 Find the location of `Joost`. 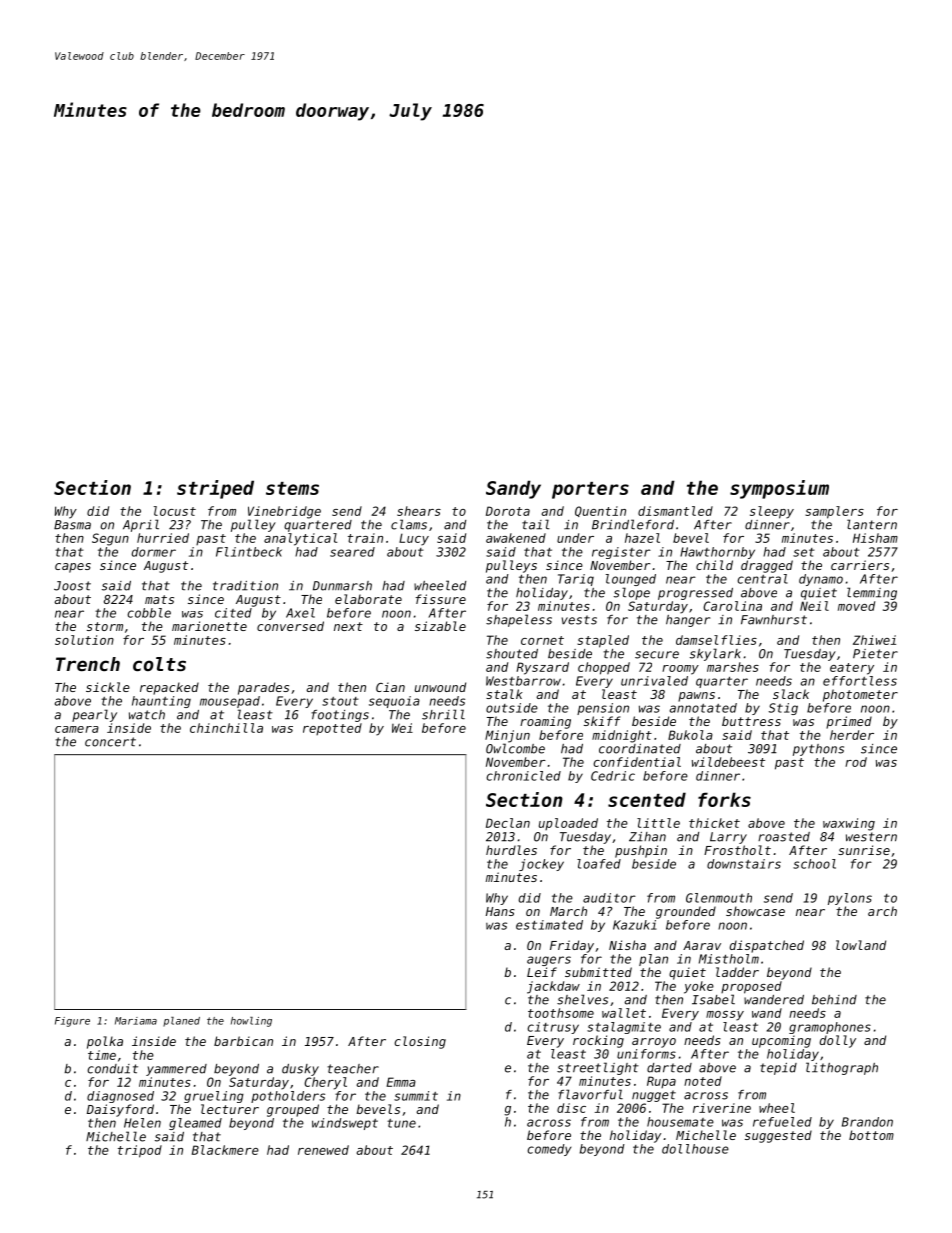

Joost is located at coordinates (72, 586).
